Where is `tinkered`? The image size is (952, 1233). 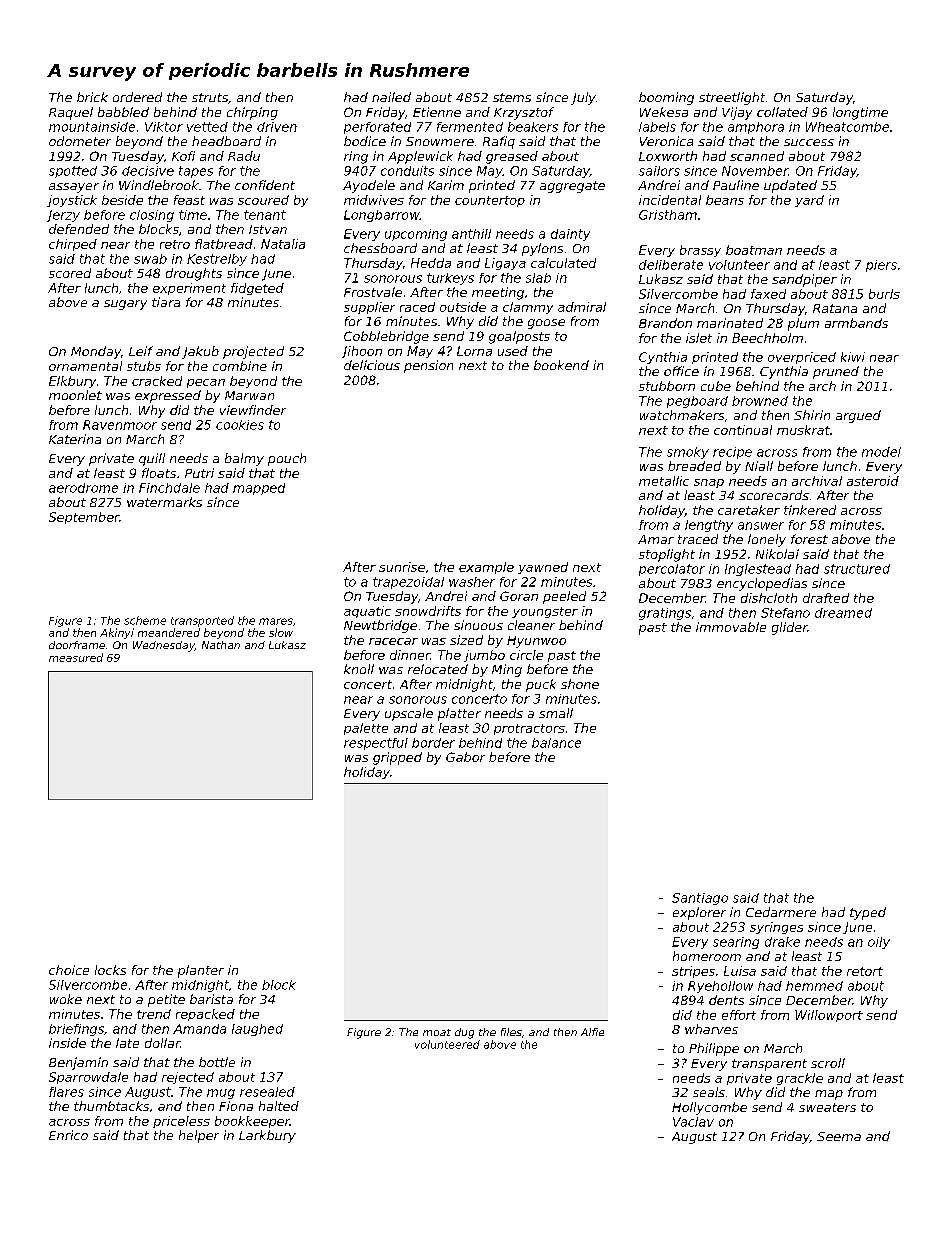
tinkered is located at coordinates (810, 510).
